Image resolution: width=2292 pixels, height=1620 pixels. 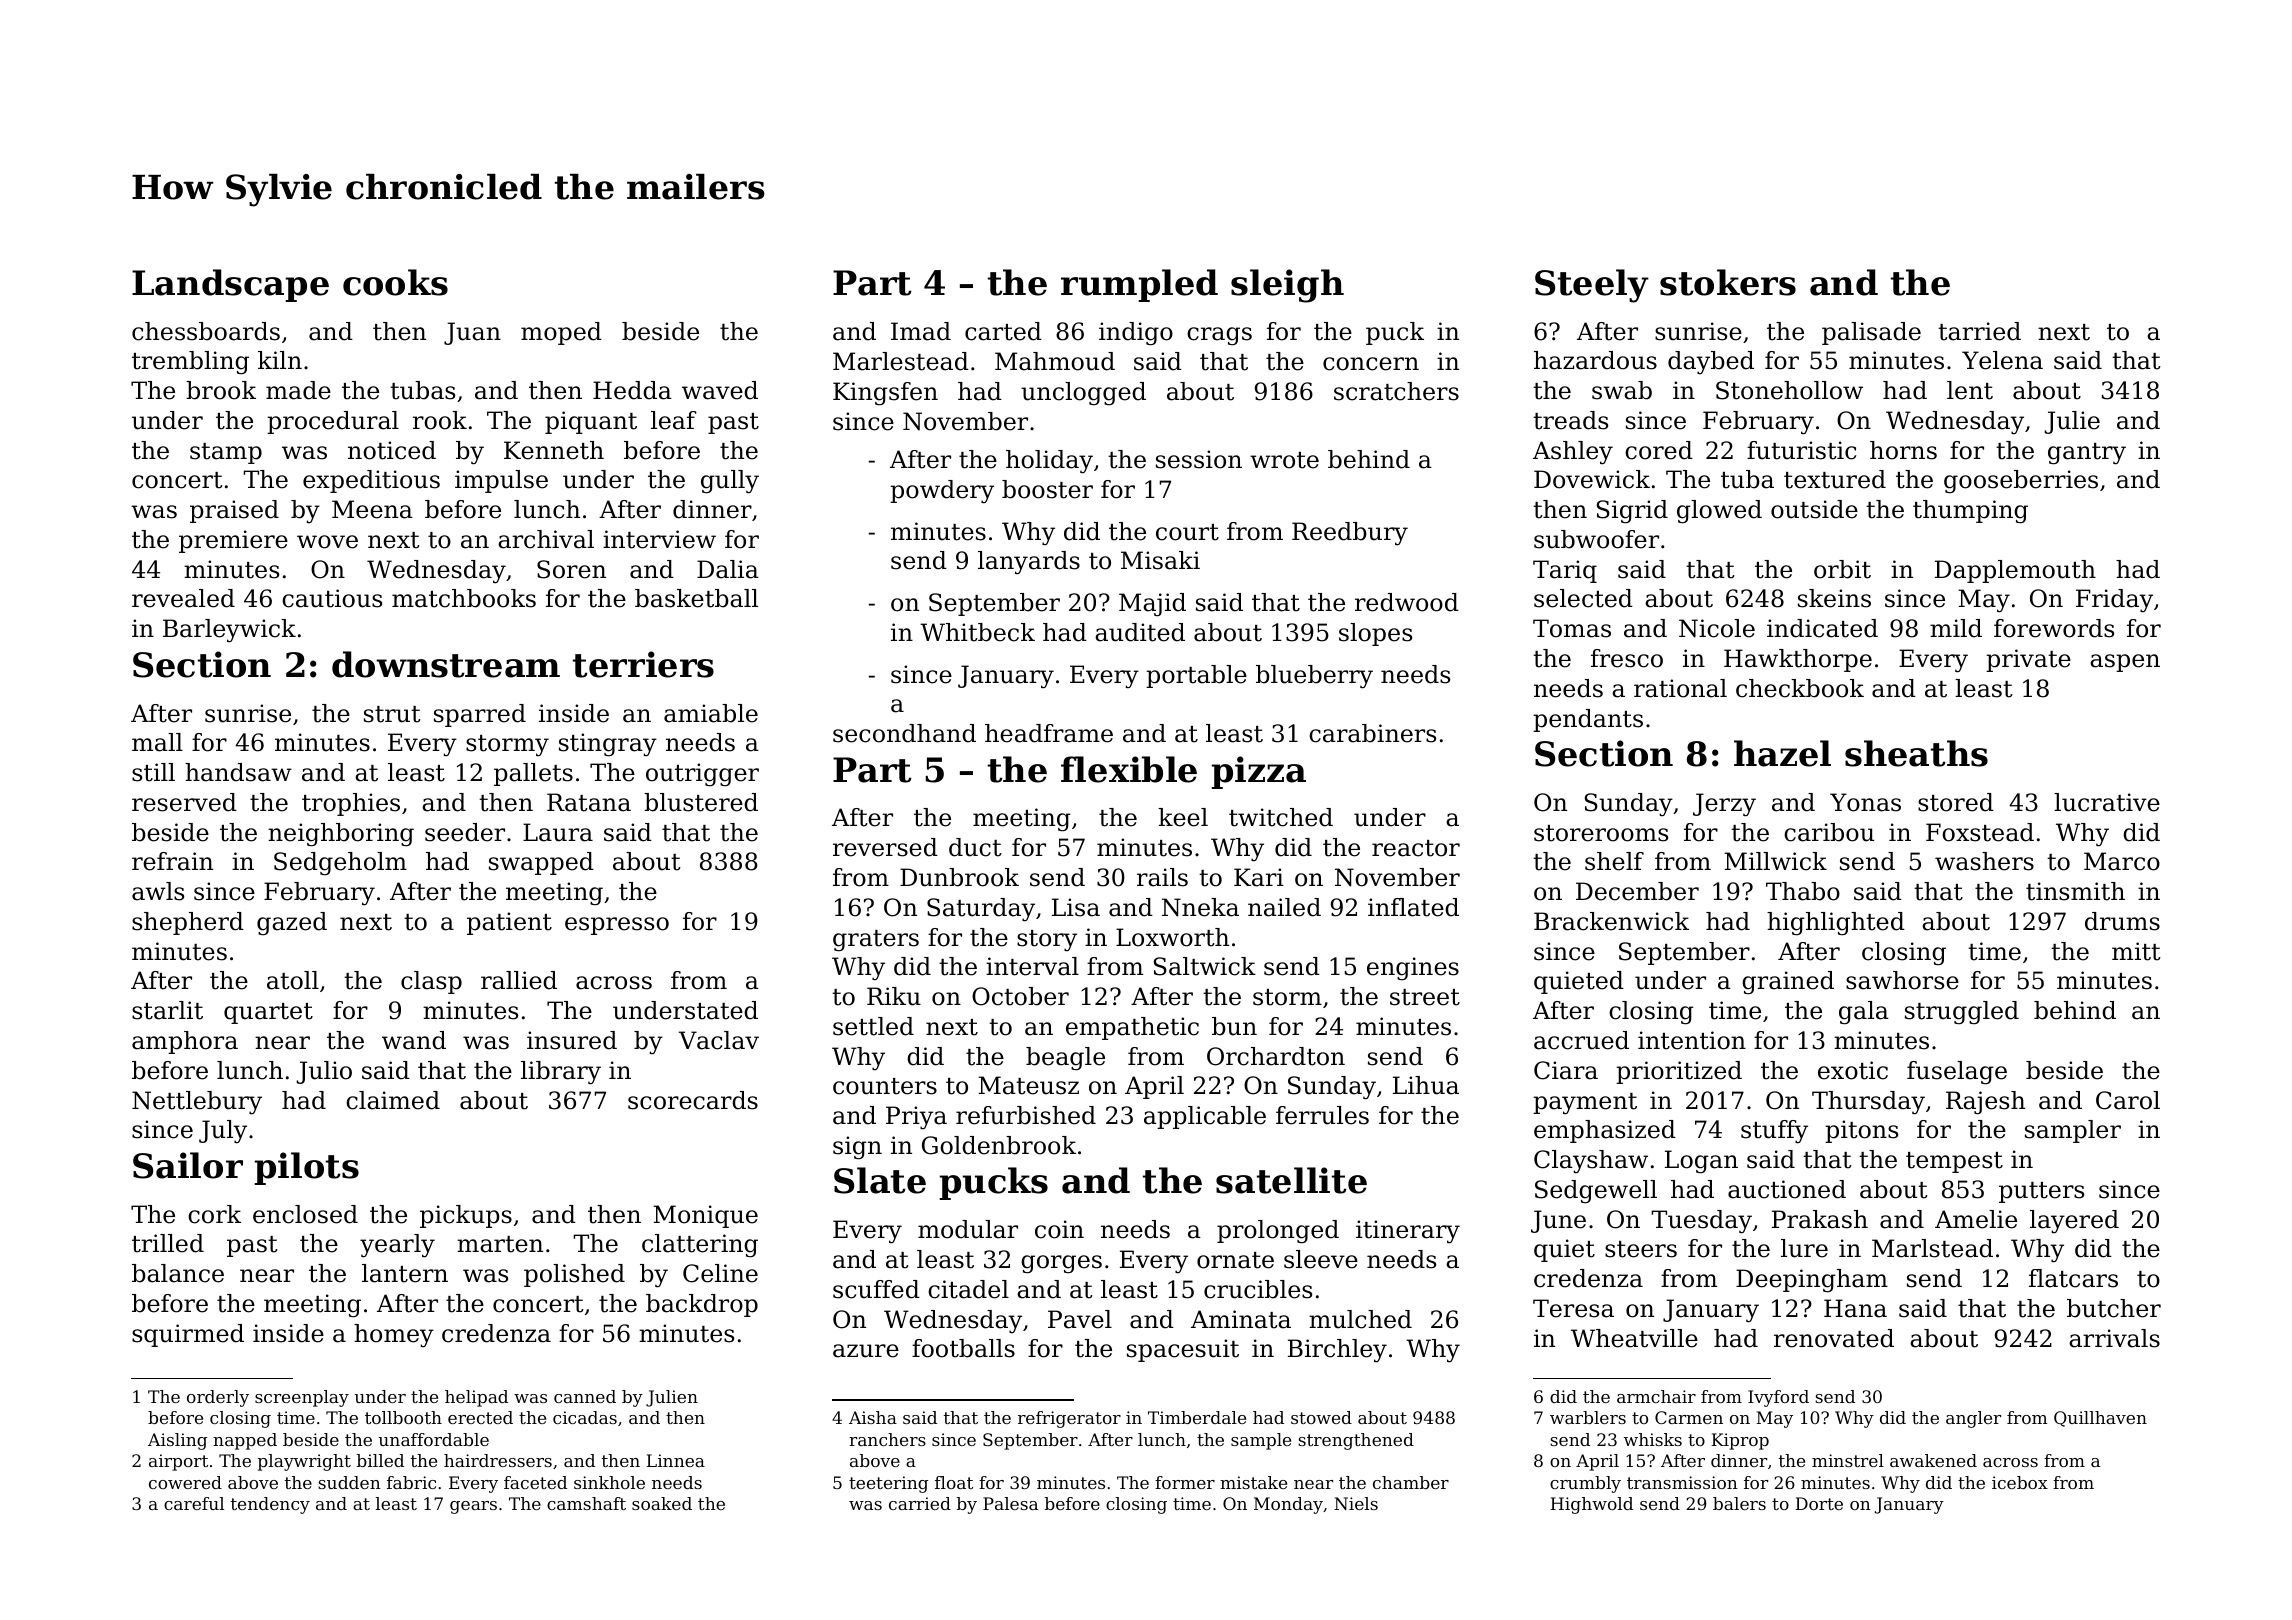 I want to click on tarried, so click(x=1979, y=331).
